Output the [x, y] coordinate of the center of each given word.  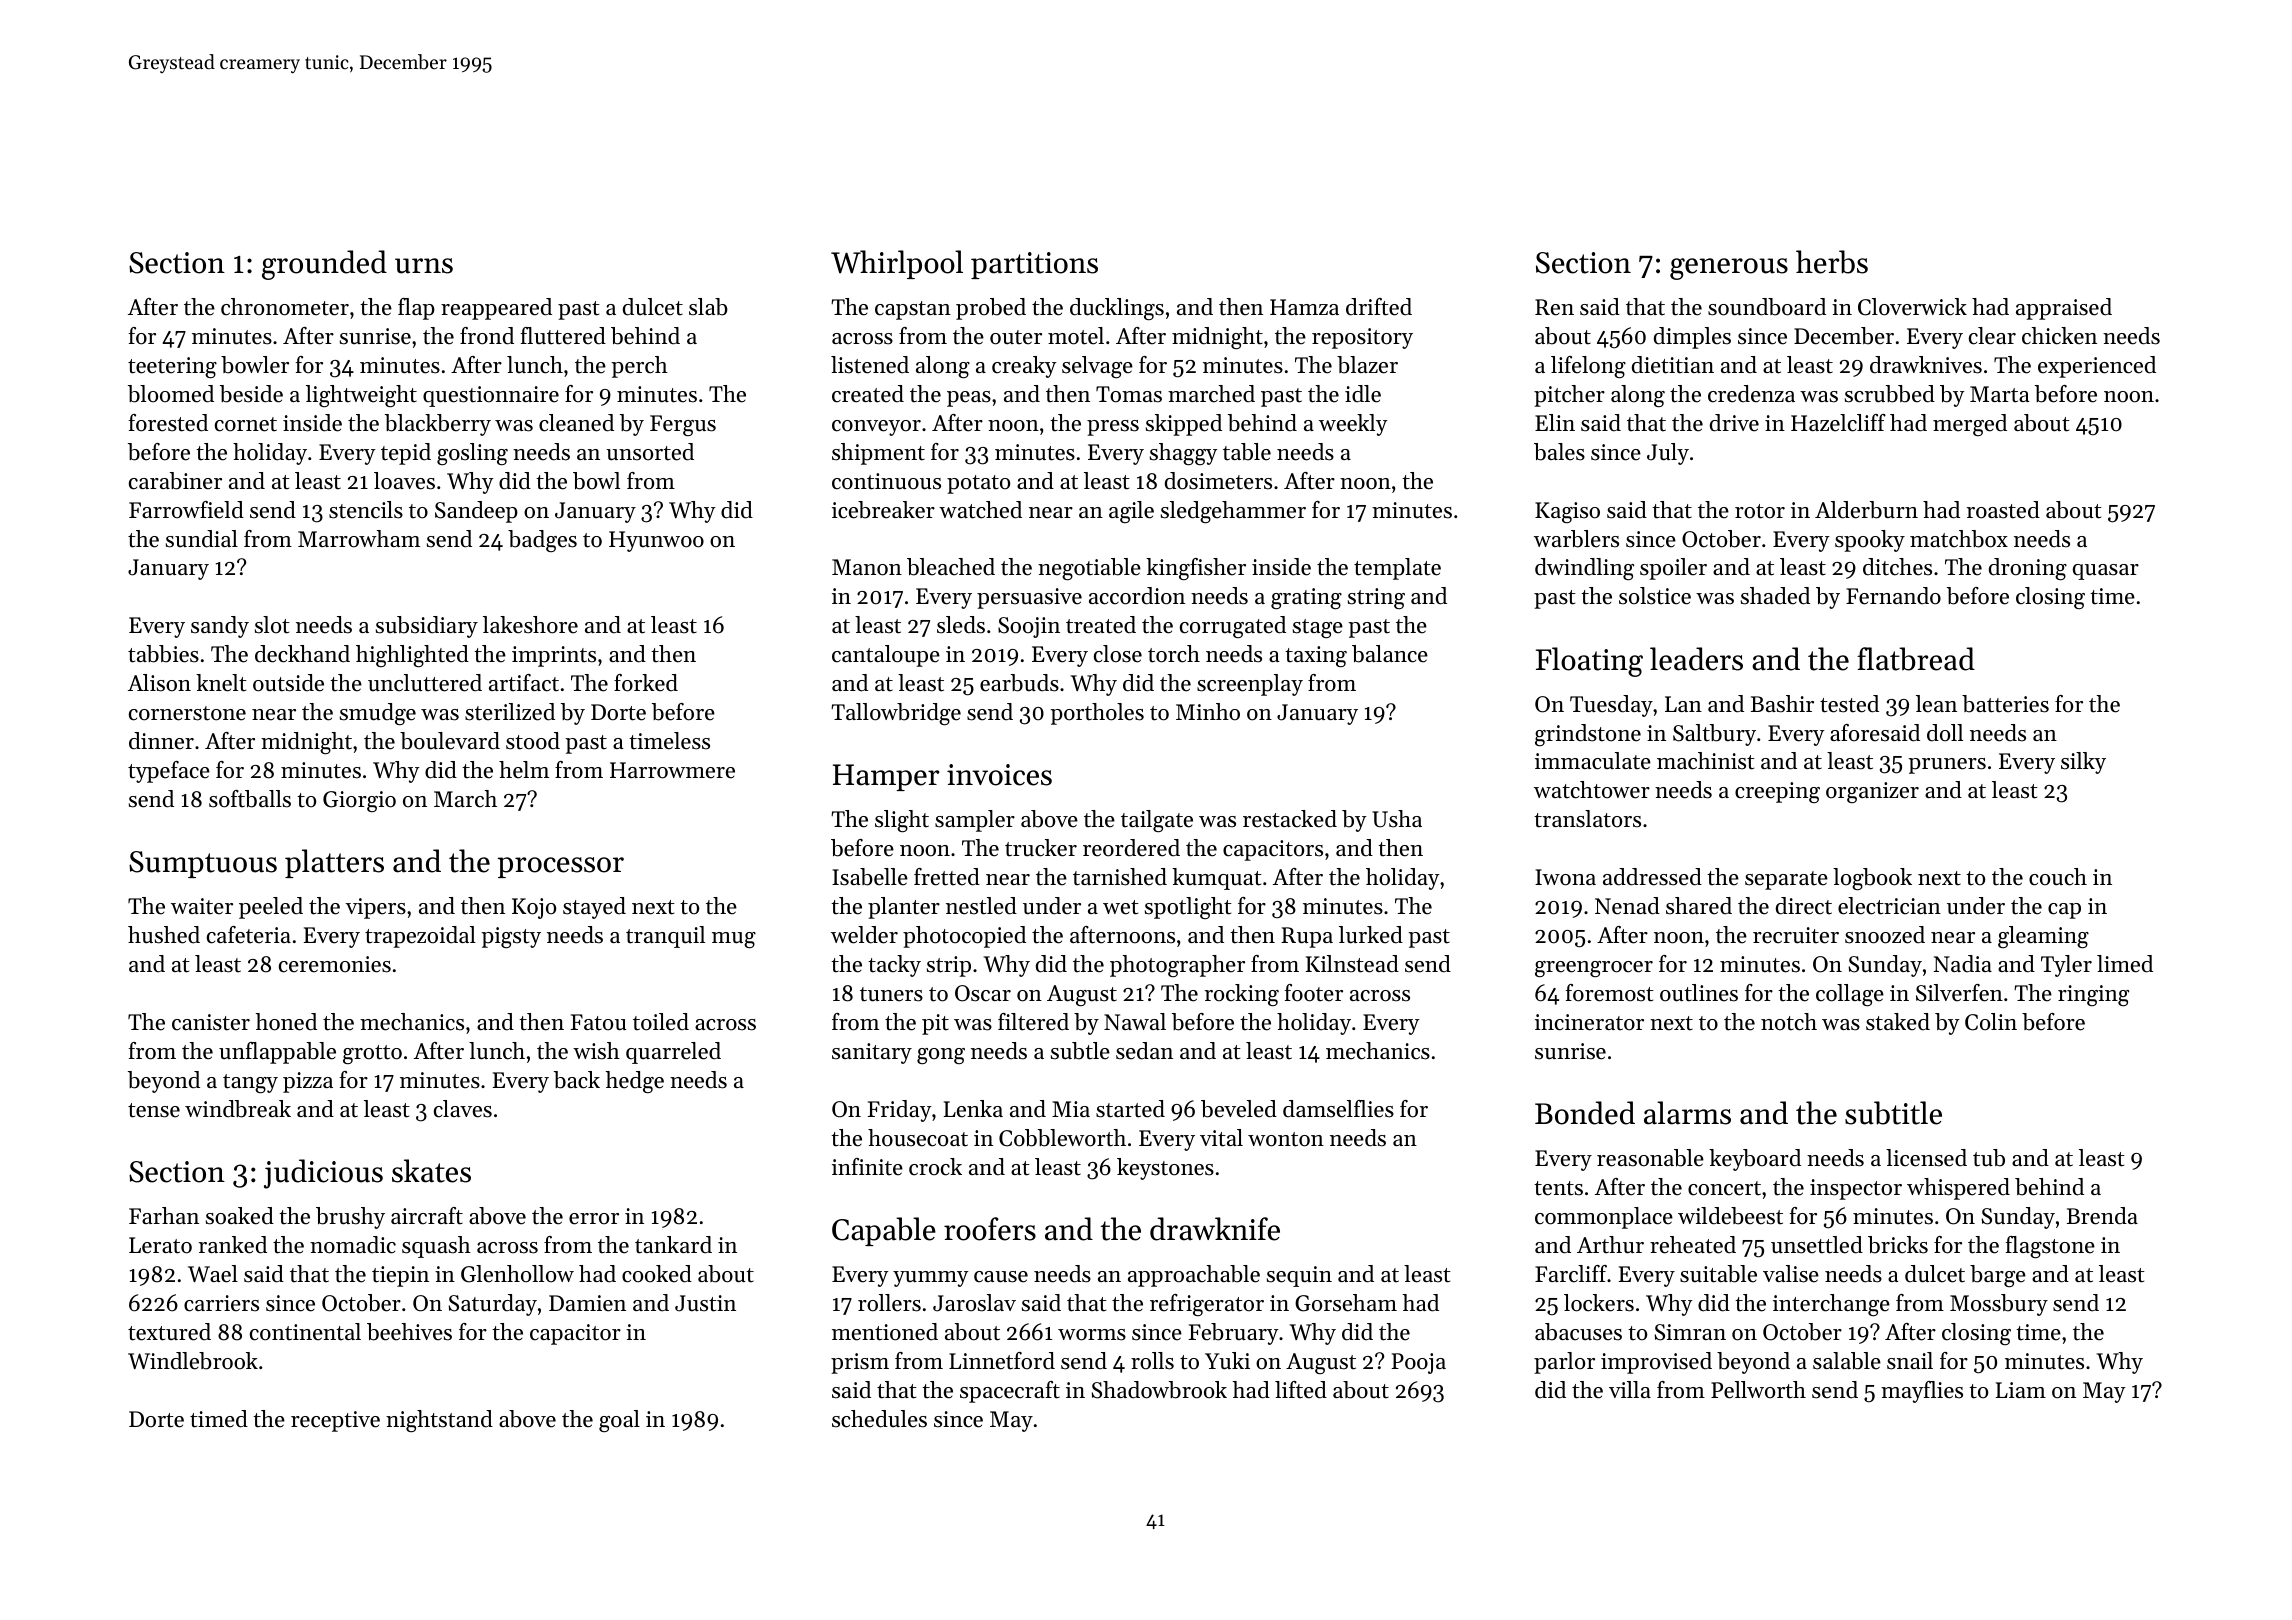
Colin [1991, 1022]
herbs [1832, 262]
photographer [1177, 966]
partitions [1034, 265]
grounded [324, 265]
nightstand [439, 1421]
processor [561, 867]
